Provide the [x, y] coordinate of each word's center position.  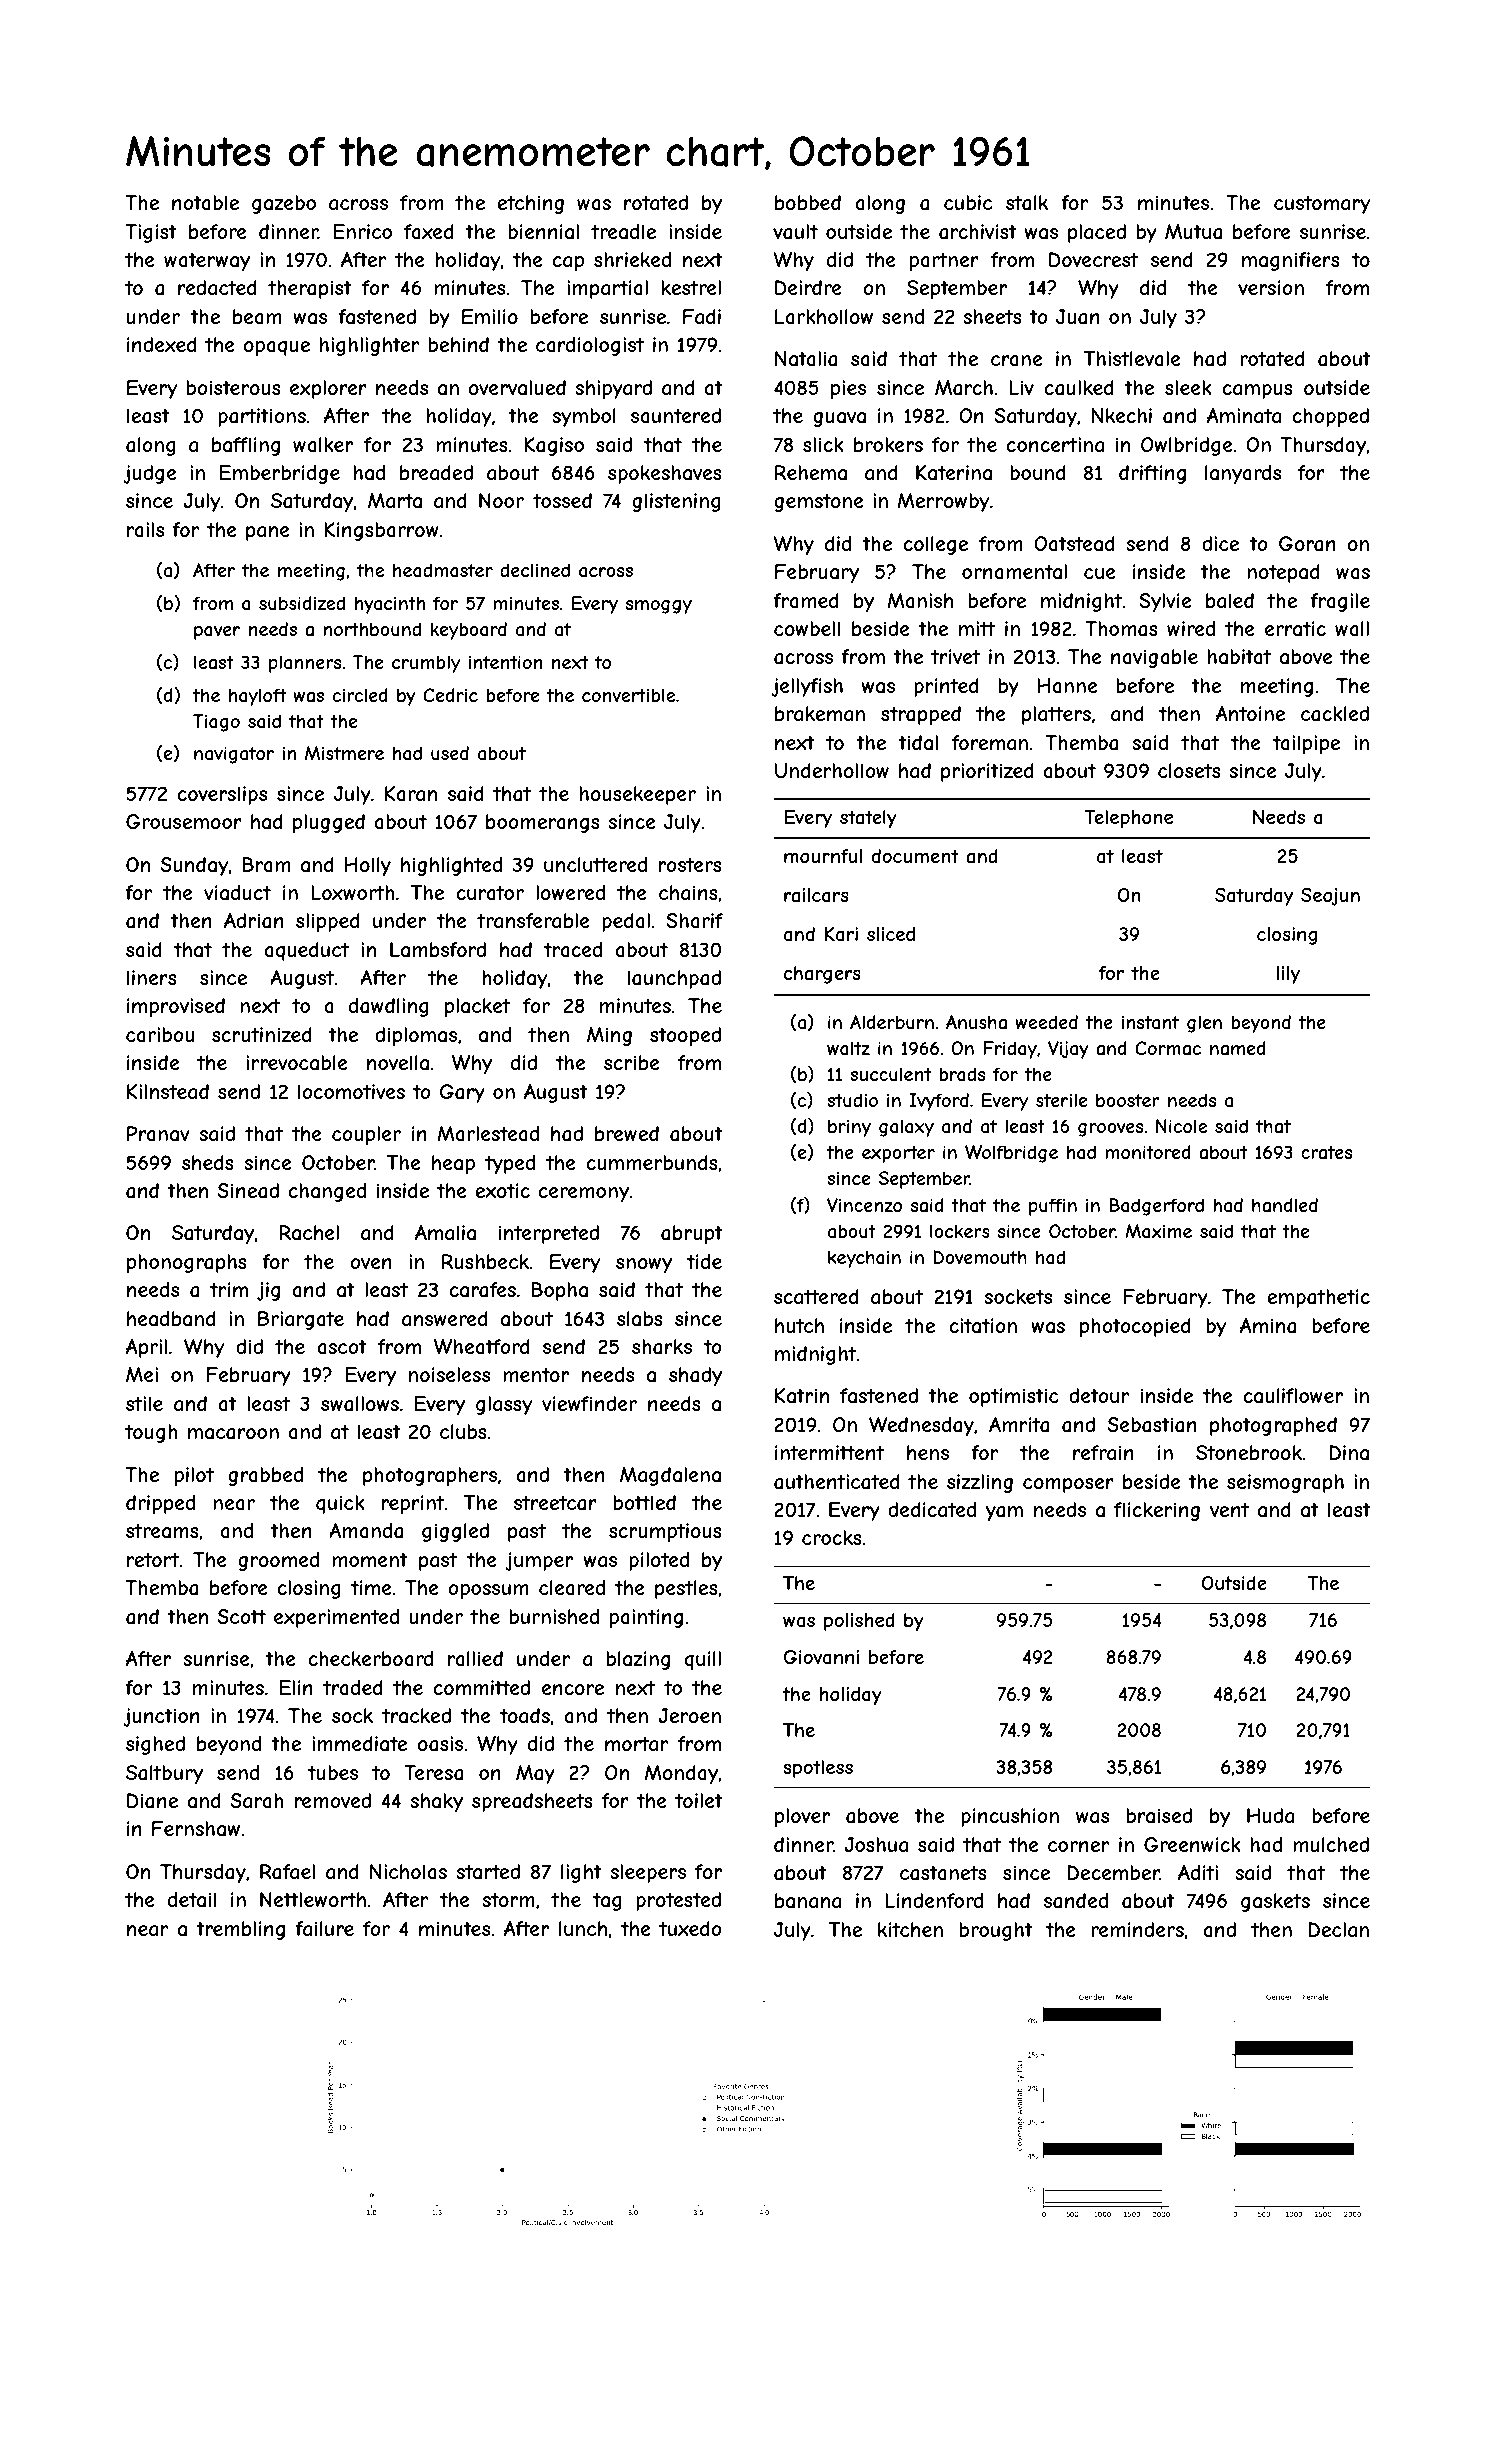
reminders [1137, 1929]
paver [217, 633]
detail [192, 1900]
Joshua [876, 1844]
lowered [570, 892]
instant [1150, 1022]
